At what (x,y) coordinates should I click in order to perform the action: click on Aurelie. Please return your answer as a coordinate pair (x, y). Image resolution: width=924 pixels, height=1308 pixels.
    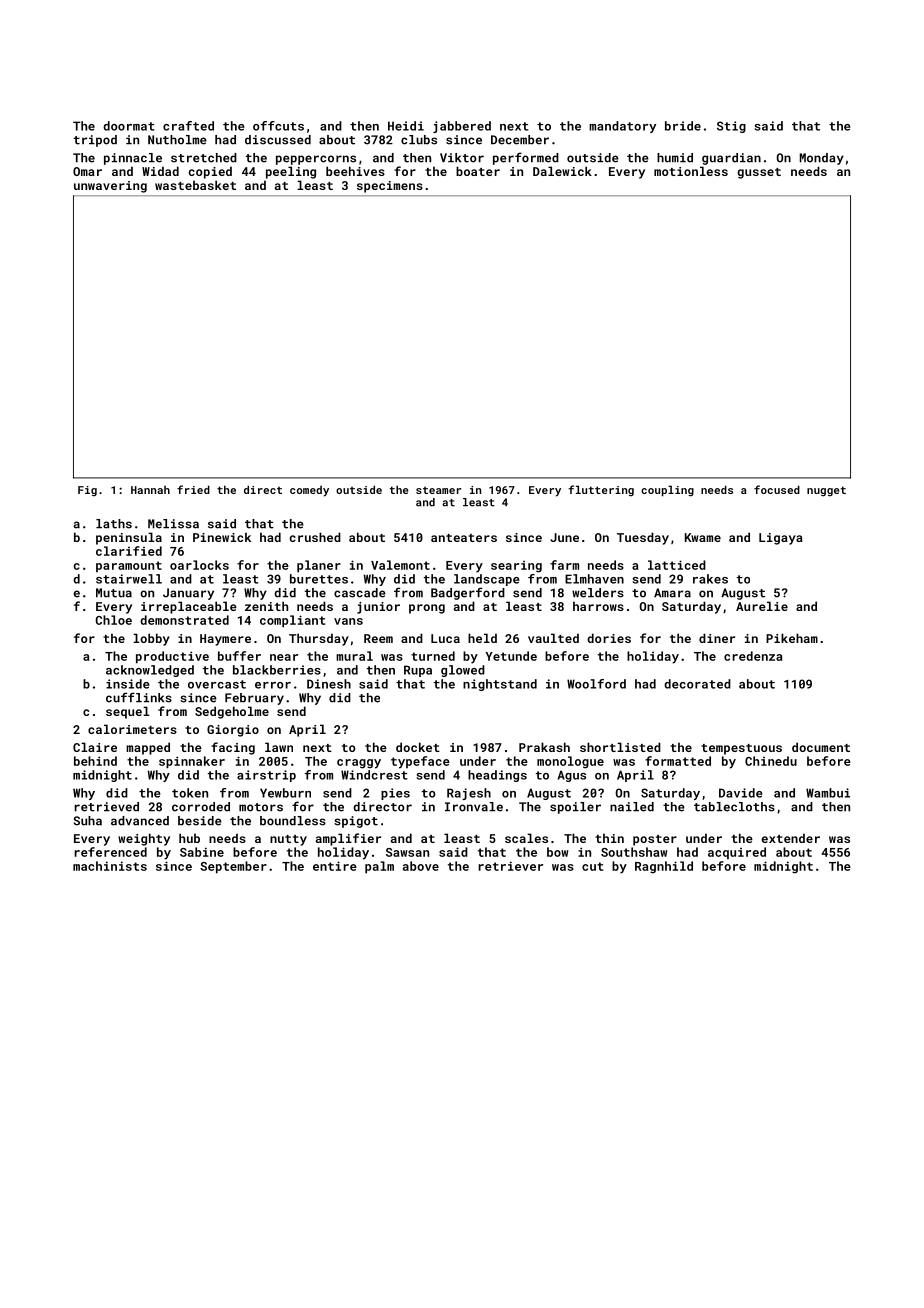
    Looking at the image, I should click on (762, 606).
